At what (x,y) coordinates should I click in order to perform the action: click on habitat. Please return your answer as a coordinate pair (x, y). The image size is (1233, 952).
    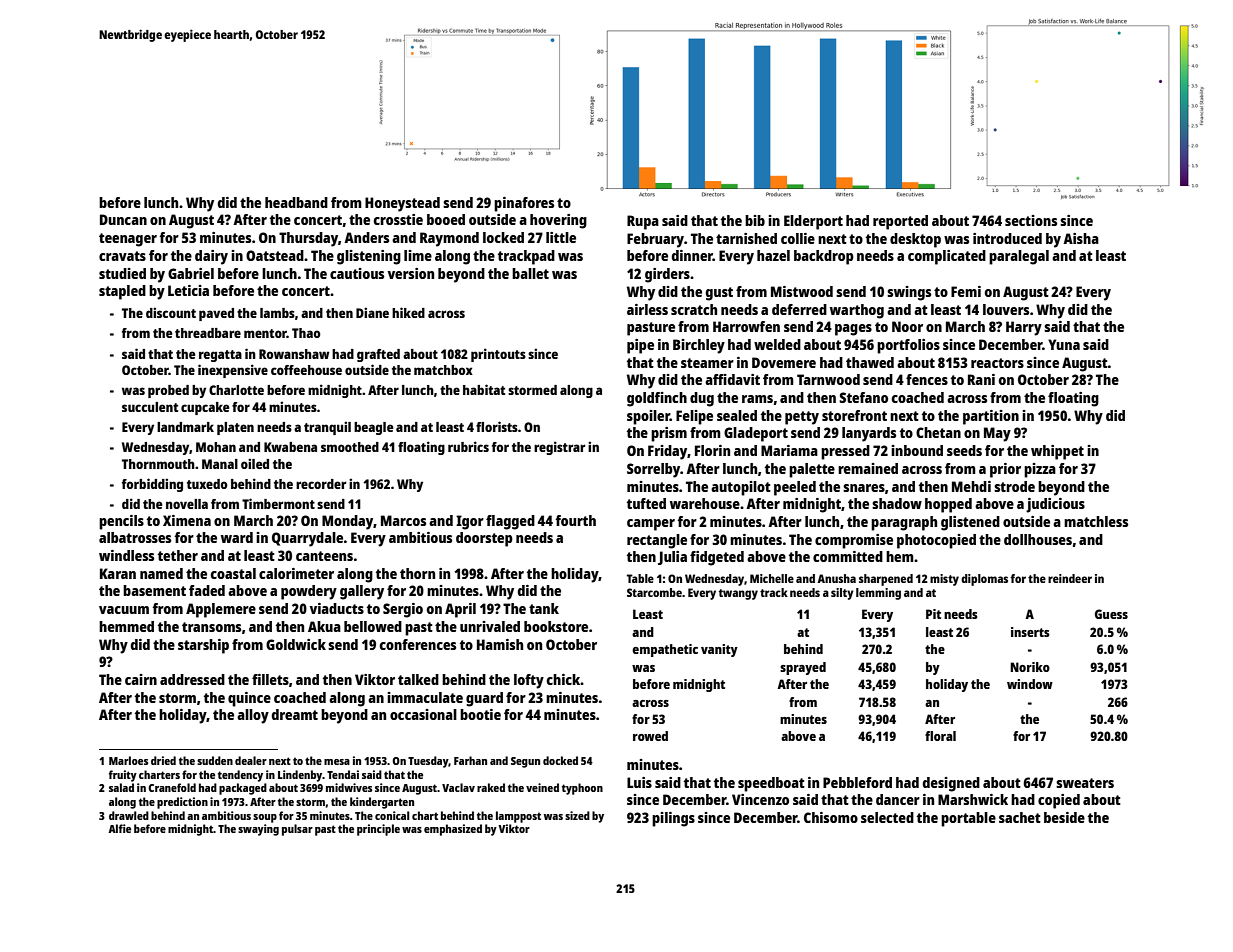
    Looking at the image, I should click on (484, 389).
